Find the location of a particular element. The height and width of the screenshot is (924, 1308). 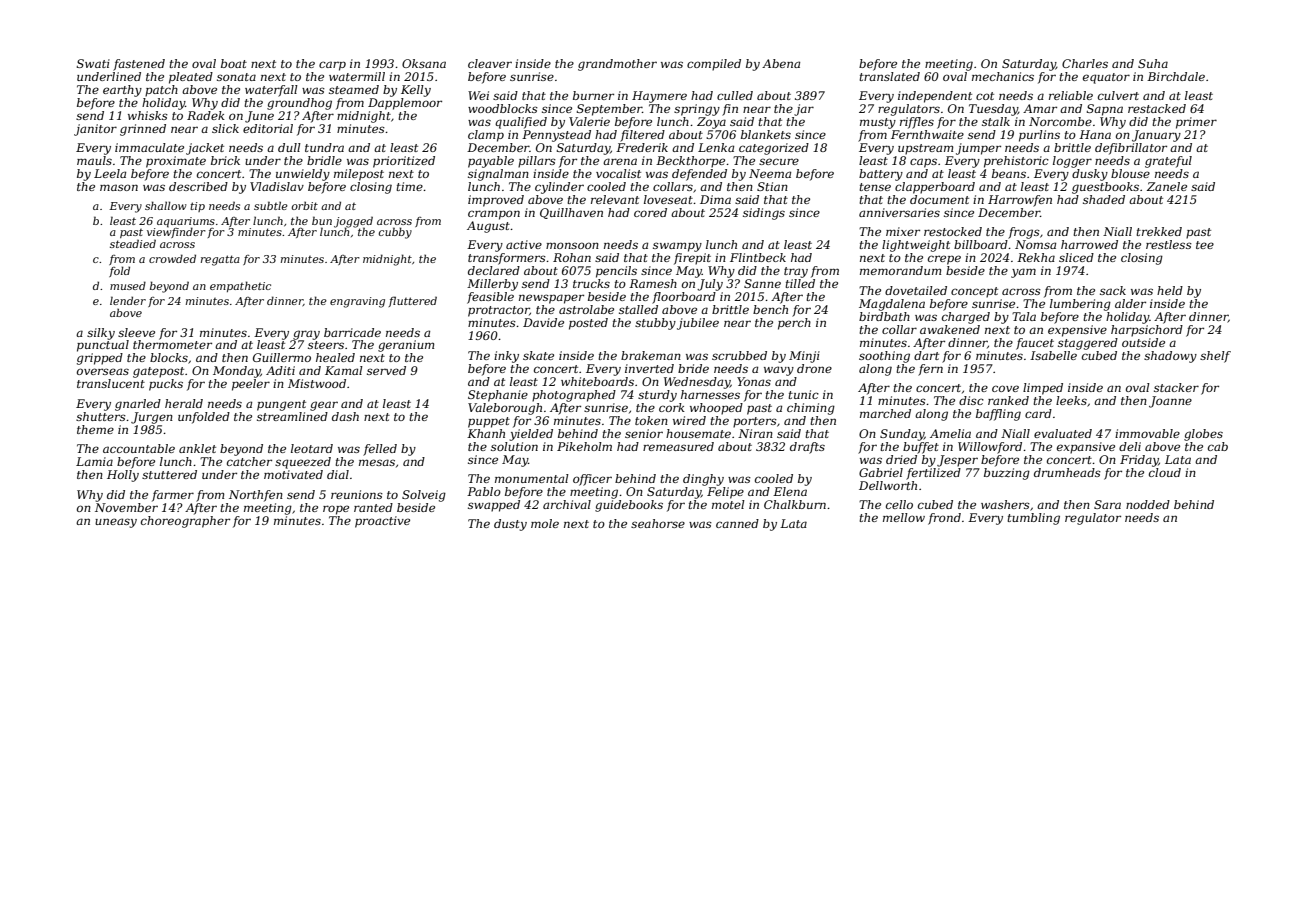

pillars is located at coordinates (537, 162).
